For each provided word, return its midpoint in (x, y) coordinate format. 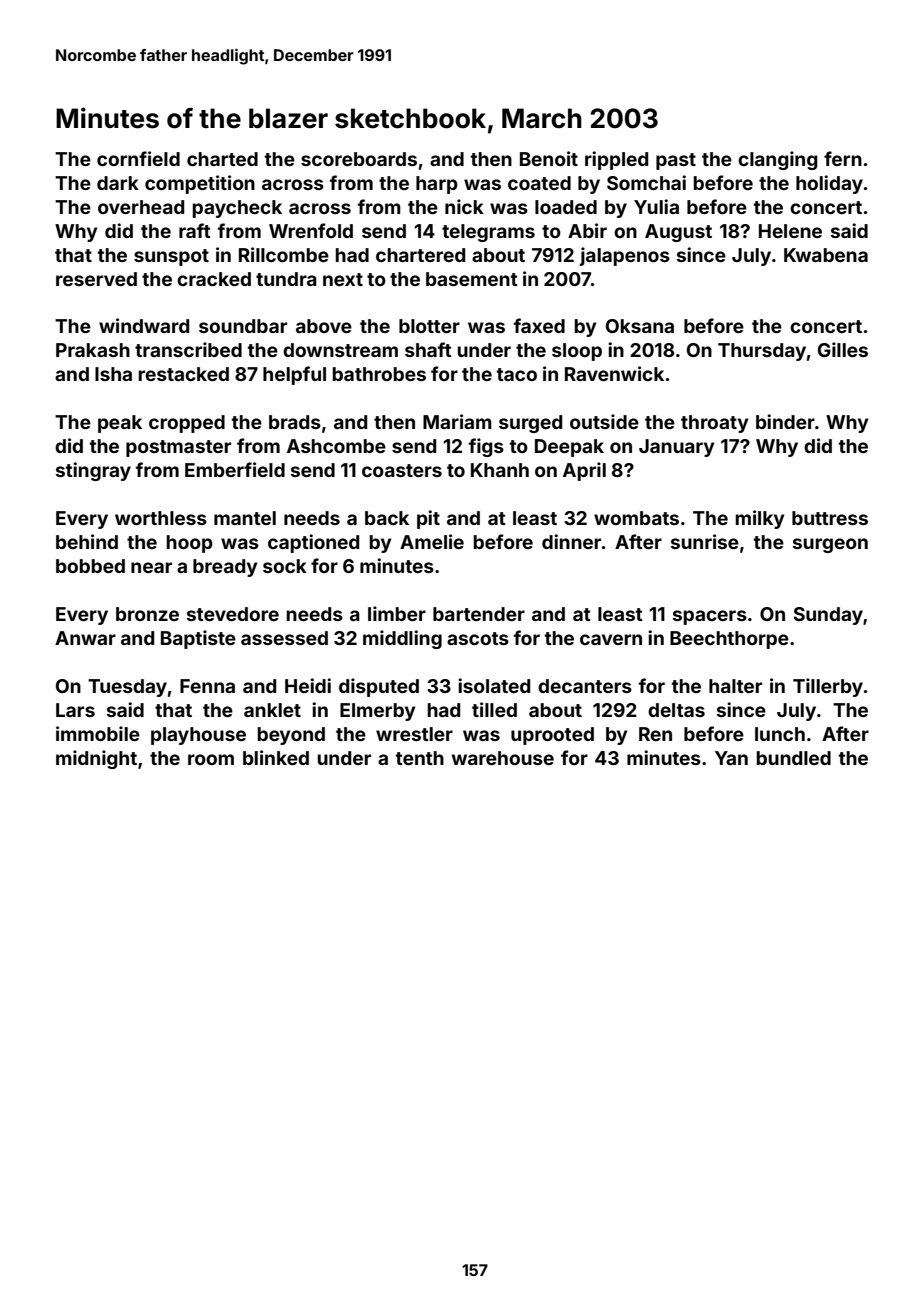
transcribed (188, 349)
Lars (75, 710)
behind (87, 541)
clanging (778, 160)
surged (530, 424)
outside (604, 421)
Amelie (432, 541)
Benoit (549, 158)
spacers (710, 617)
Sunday (828, 616)
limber (397, 613)
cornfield (138, 158)
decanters (585, 686)
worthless (161, 518)
